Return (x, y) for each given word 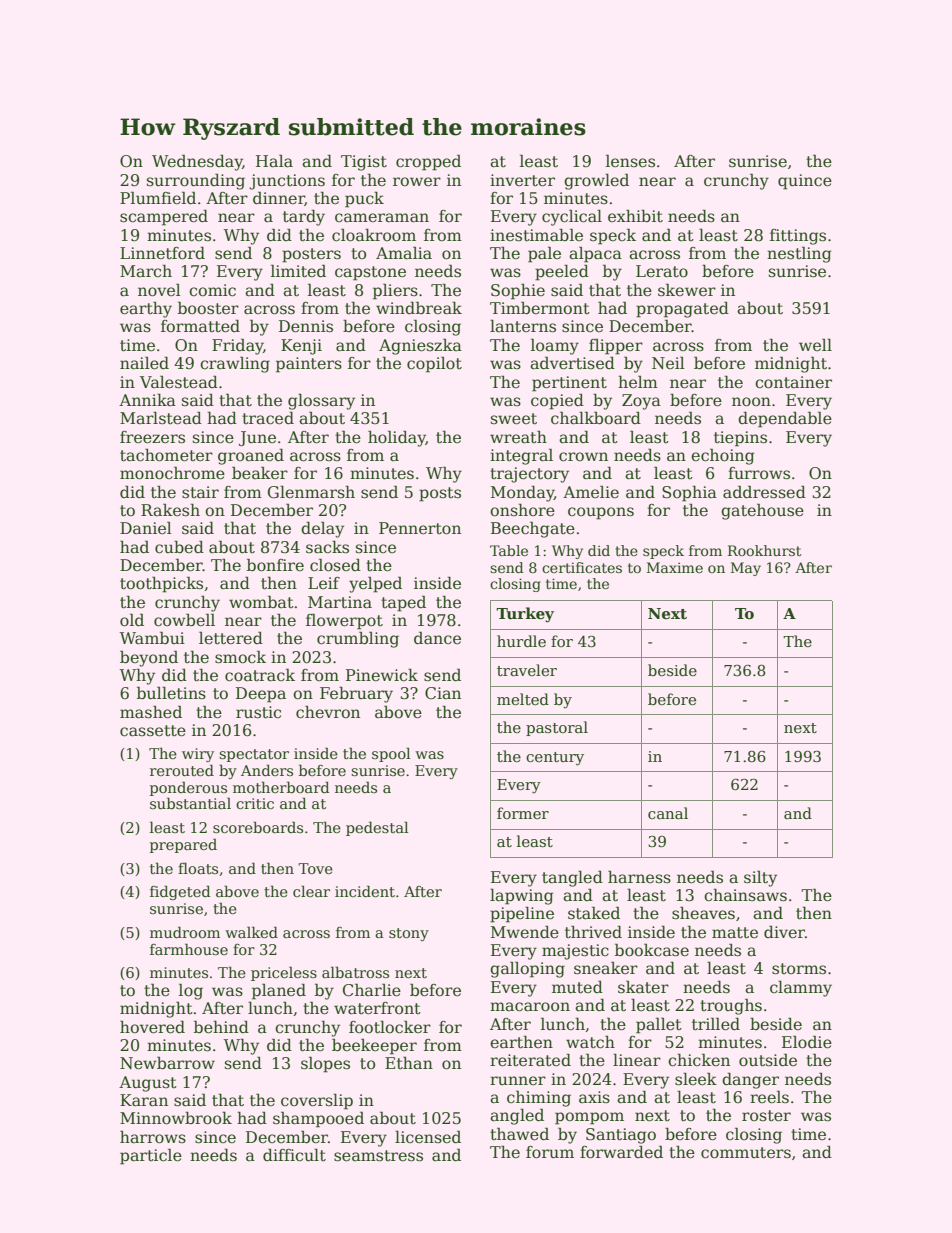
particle (151, 1157)
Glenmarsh (311, 492)
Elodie (807, 1042)
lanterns (523, 326)
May (746, 569)
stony (409, 934)
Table (509, 550)
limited (298, 271)
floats (198, 868)
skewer (687, 290)
